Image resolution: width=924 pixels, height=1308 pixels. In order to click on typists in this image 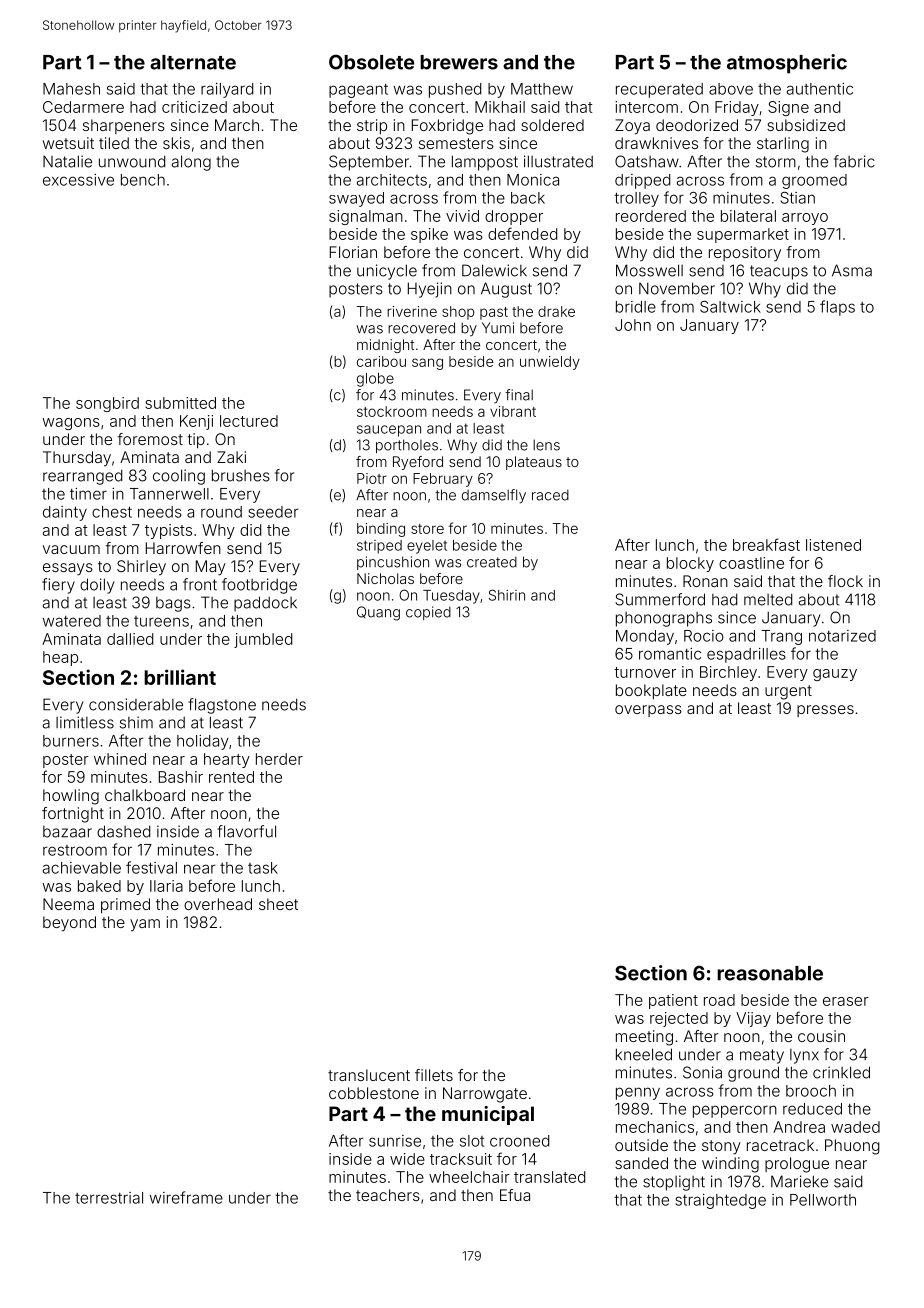, I will do `click(168, 531)`.
